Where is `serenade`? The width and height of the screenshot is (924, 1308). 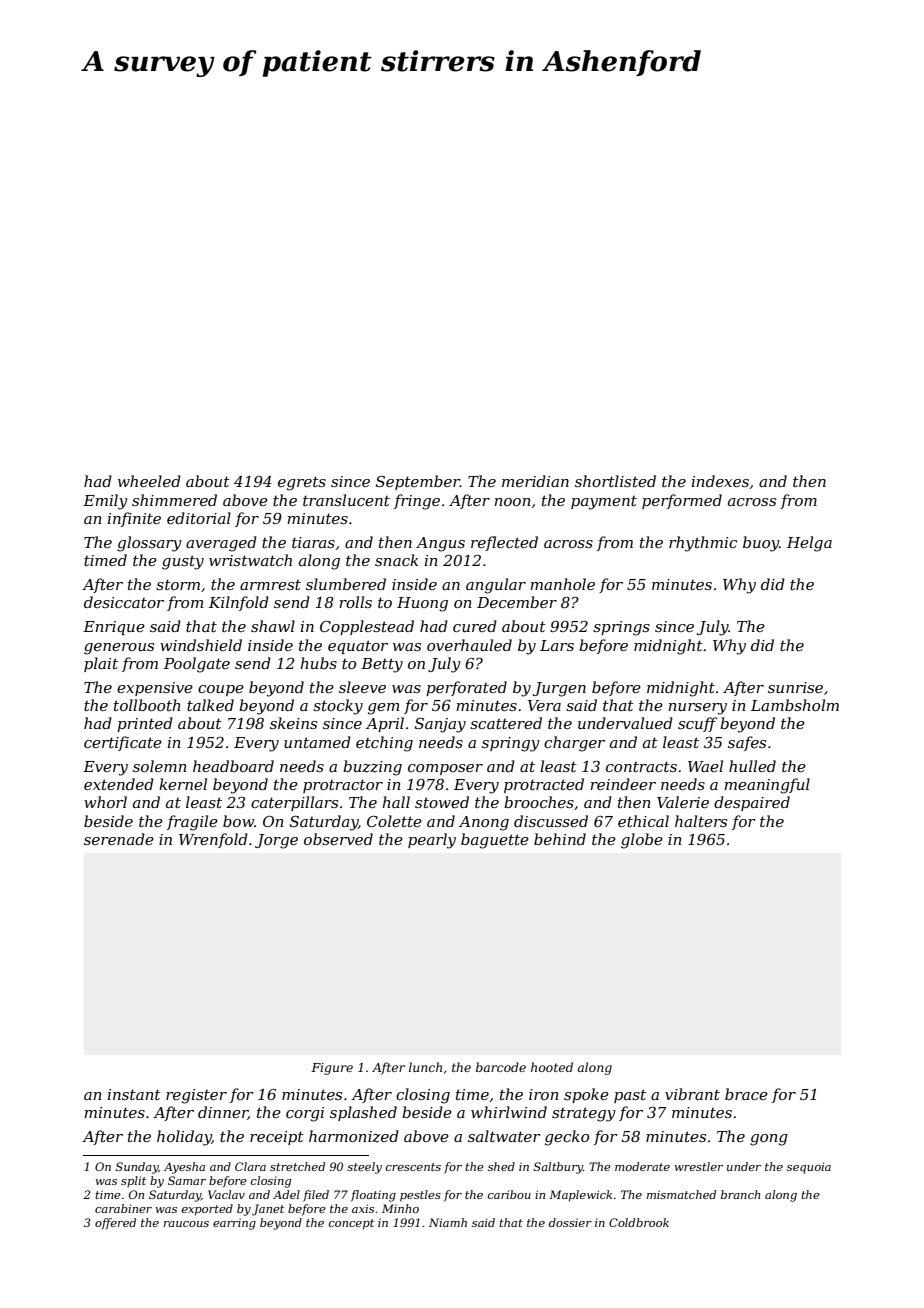 serenade is located at coordinates (119, 839).
